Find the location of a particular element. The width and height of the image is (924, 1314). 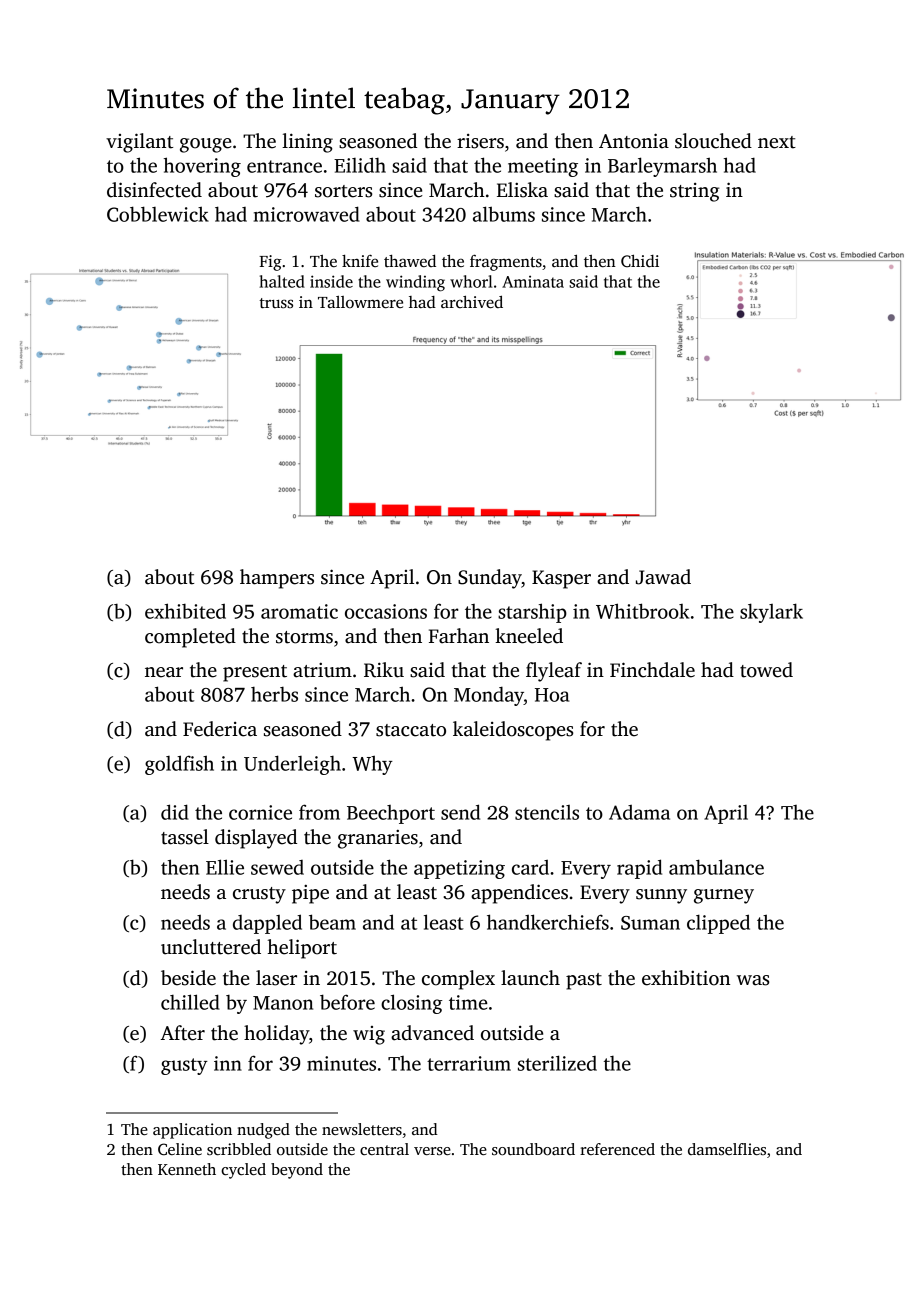

damselflies is located at coordinates (727, 1149).
